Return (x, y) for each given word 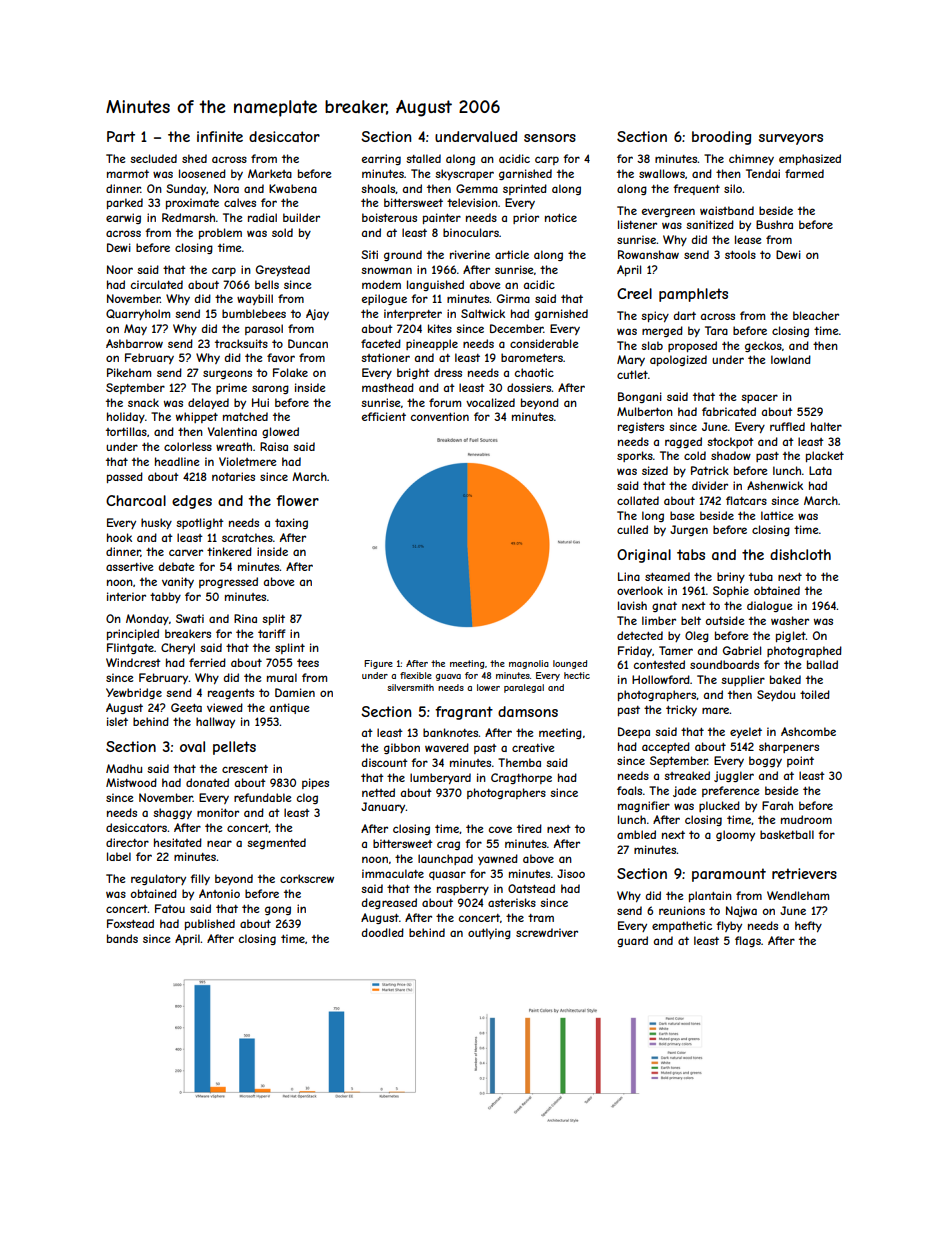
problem (220, 233)
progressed (228, 582)
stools (740, 254)
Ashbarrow (134, 343)
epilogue (384, 299)
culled (632, 529)
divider (710, 485)
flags (748, 941)
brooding (721, 138)
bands (122, 938)
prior (526, 218)
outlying (489, 933)
